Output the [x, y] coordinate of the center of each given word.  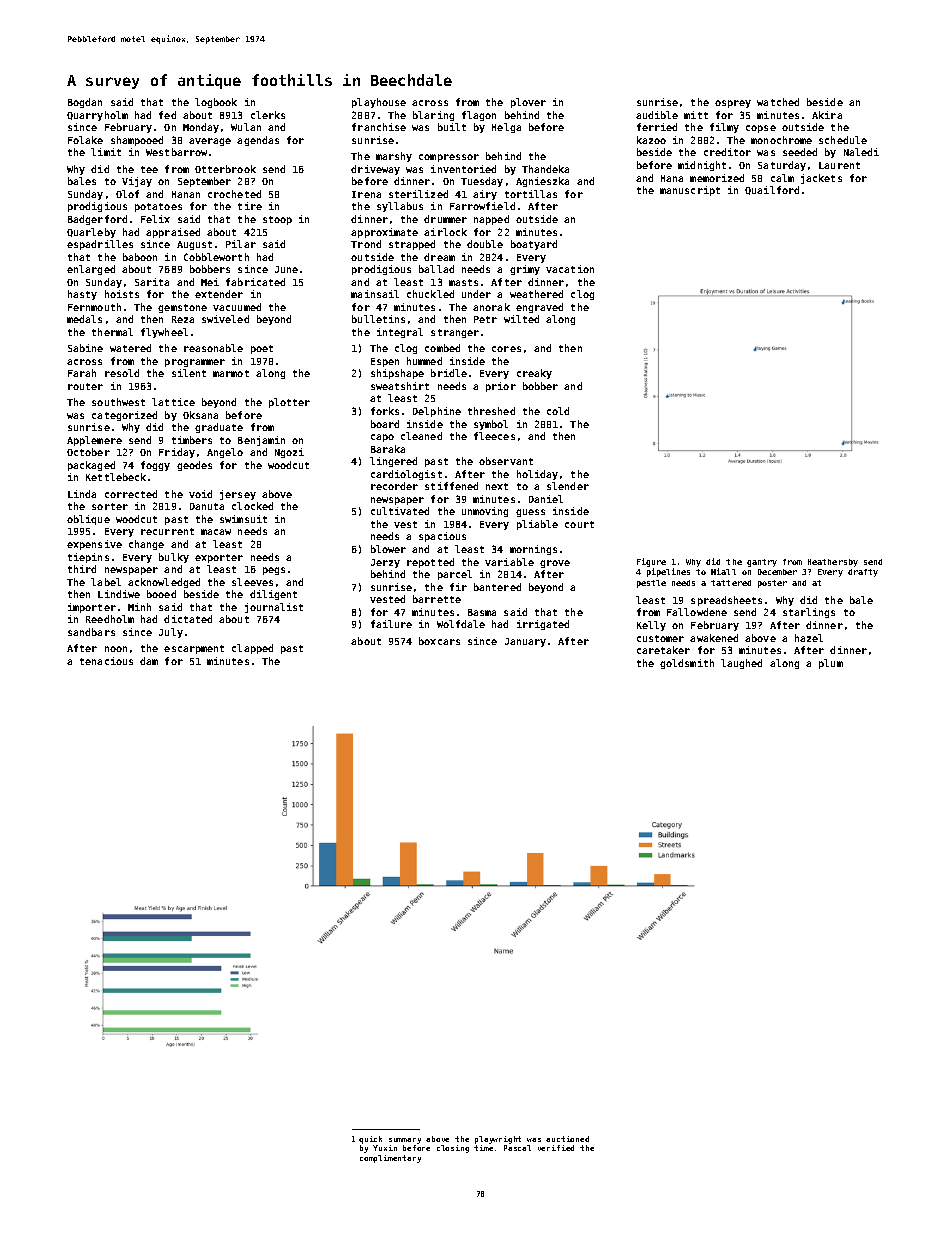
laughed [741, 664]
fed [167, 115]
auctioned [567, 1139]
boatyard [534, 245]
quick [370, 1140]
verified [556, 1148]
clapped [252, 649]
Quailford [772, 190]
